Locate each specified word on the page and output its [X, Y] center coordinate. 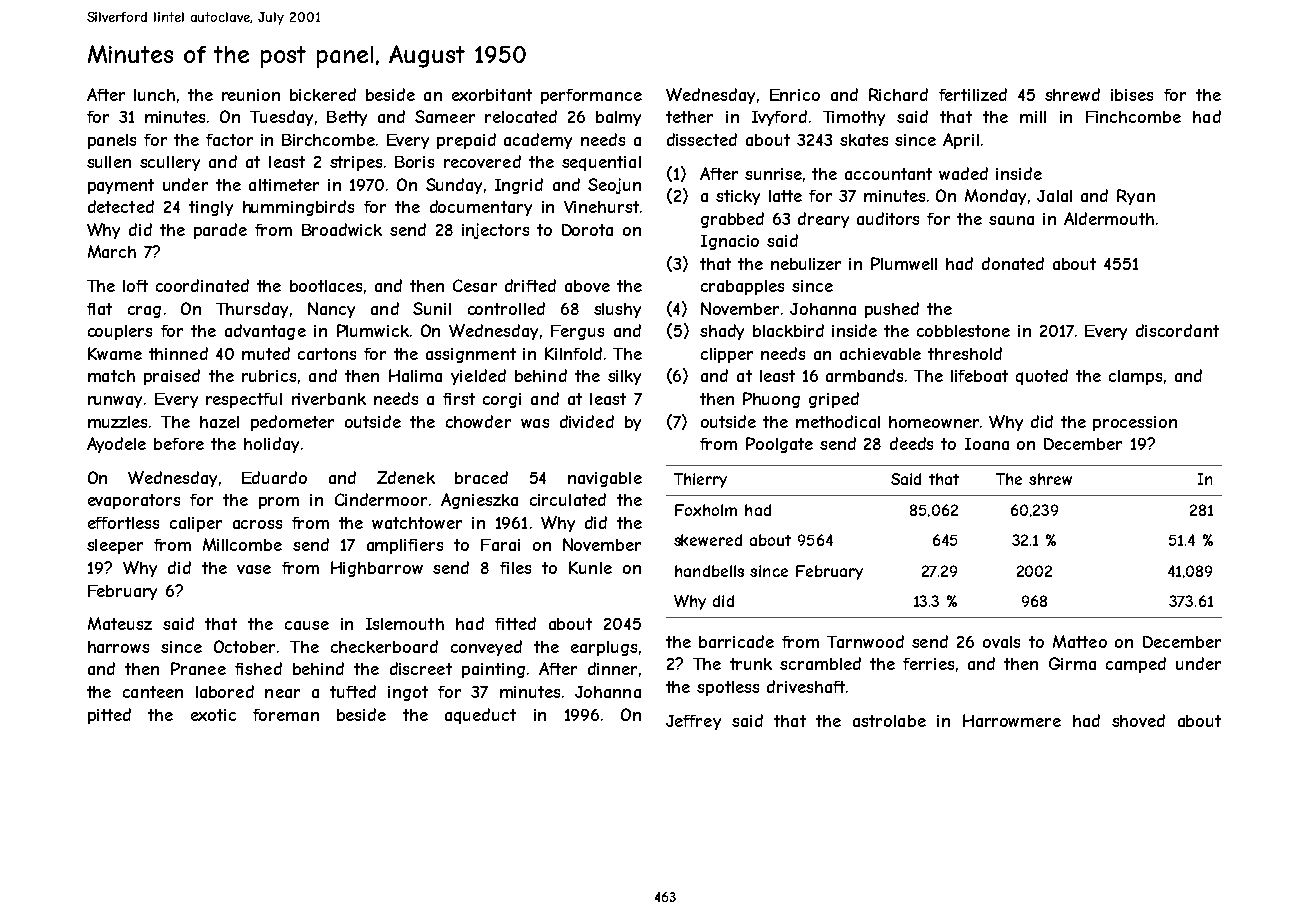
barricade [736, 641]
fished [258, 668]
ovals [1001, 642]
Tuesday [281, 118]
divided [587, 421]
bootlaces [326, 286]
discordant [1177, 330]
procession [1135, 423]
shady [722, 332]
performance [591, 96]
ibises [1132, 95]
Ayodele [116, 445]
